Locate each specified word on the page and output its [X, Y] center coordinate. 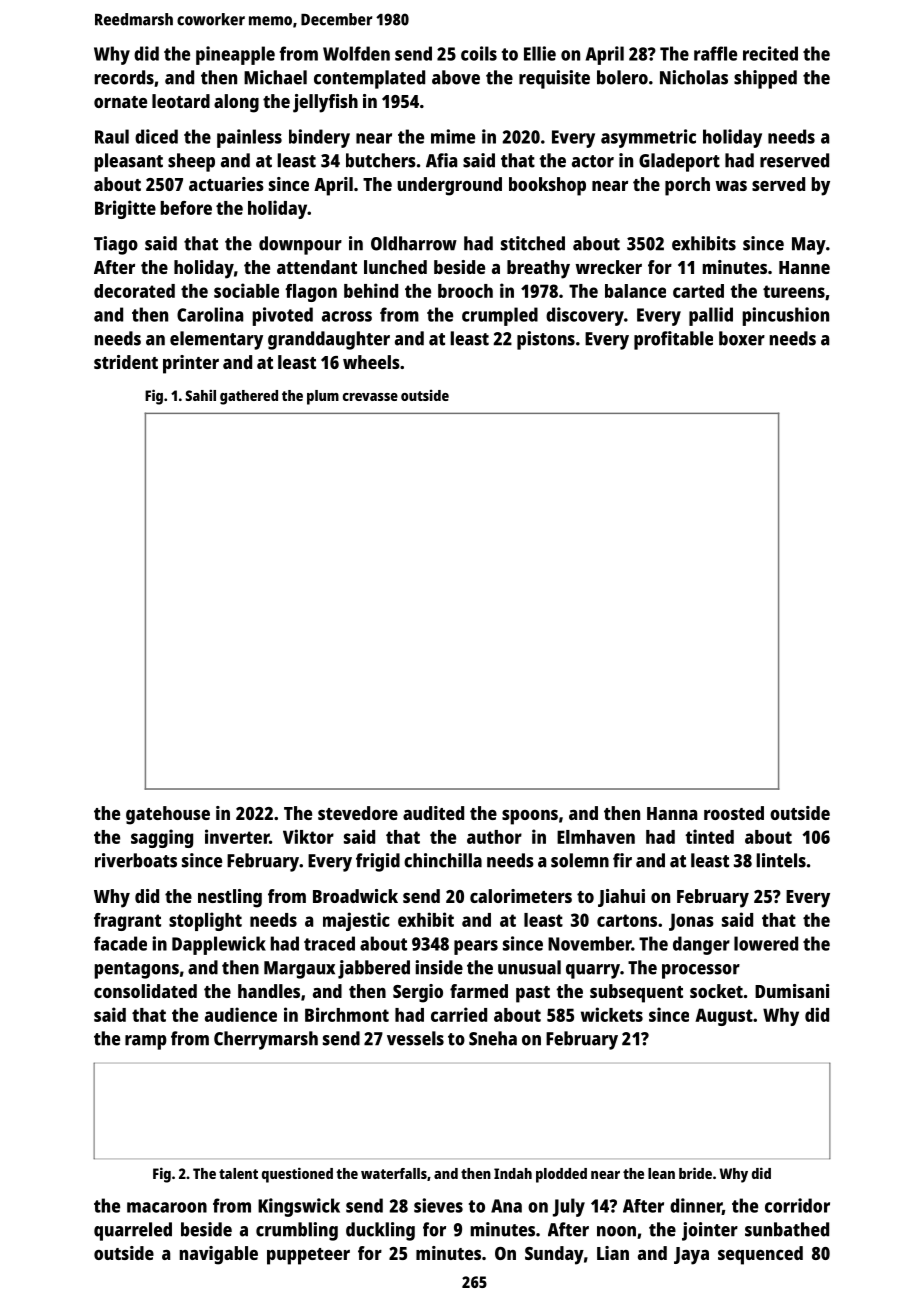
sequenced [760, 1255]
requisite [554, 79]
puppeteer [308, 1256]
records [124, 77]
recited [770, 53]
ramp [146, 1042]
